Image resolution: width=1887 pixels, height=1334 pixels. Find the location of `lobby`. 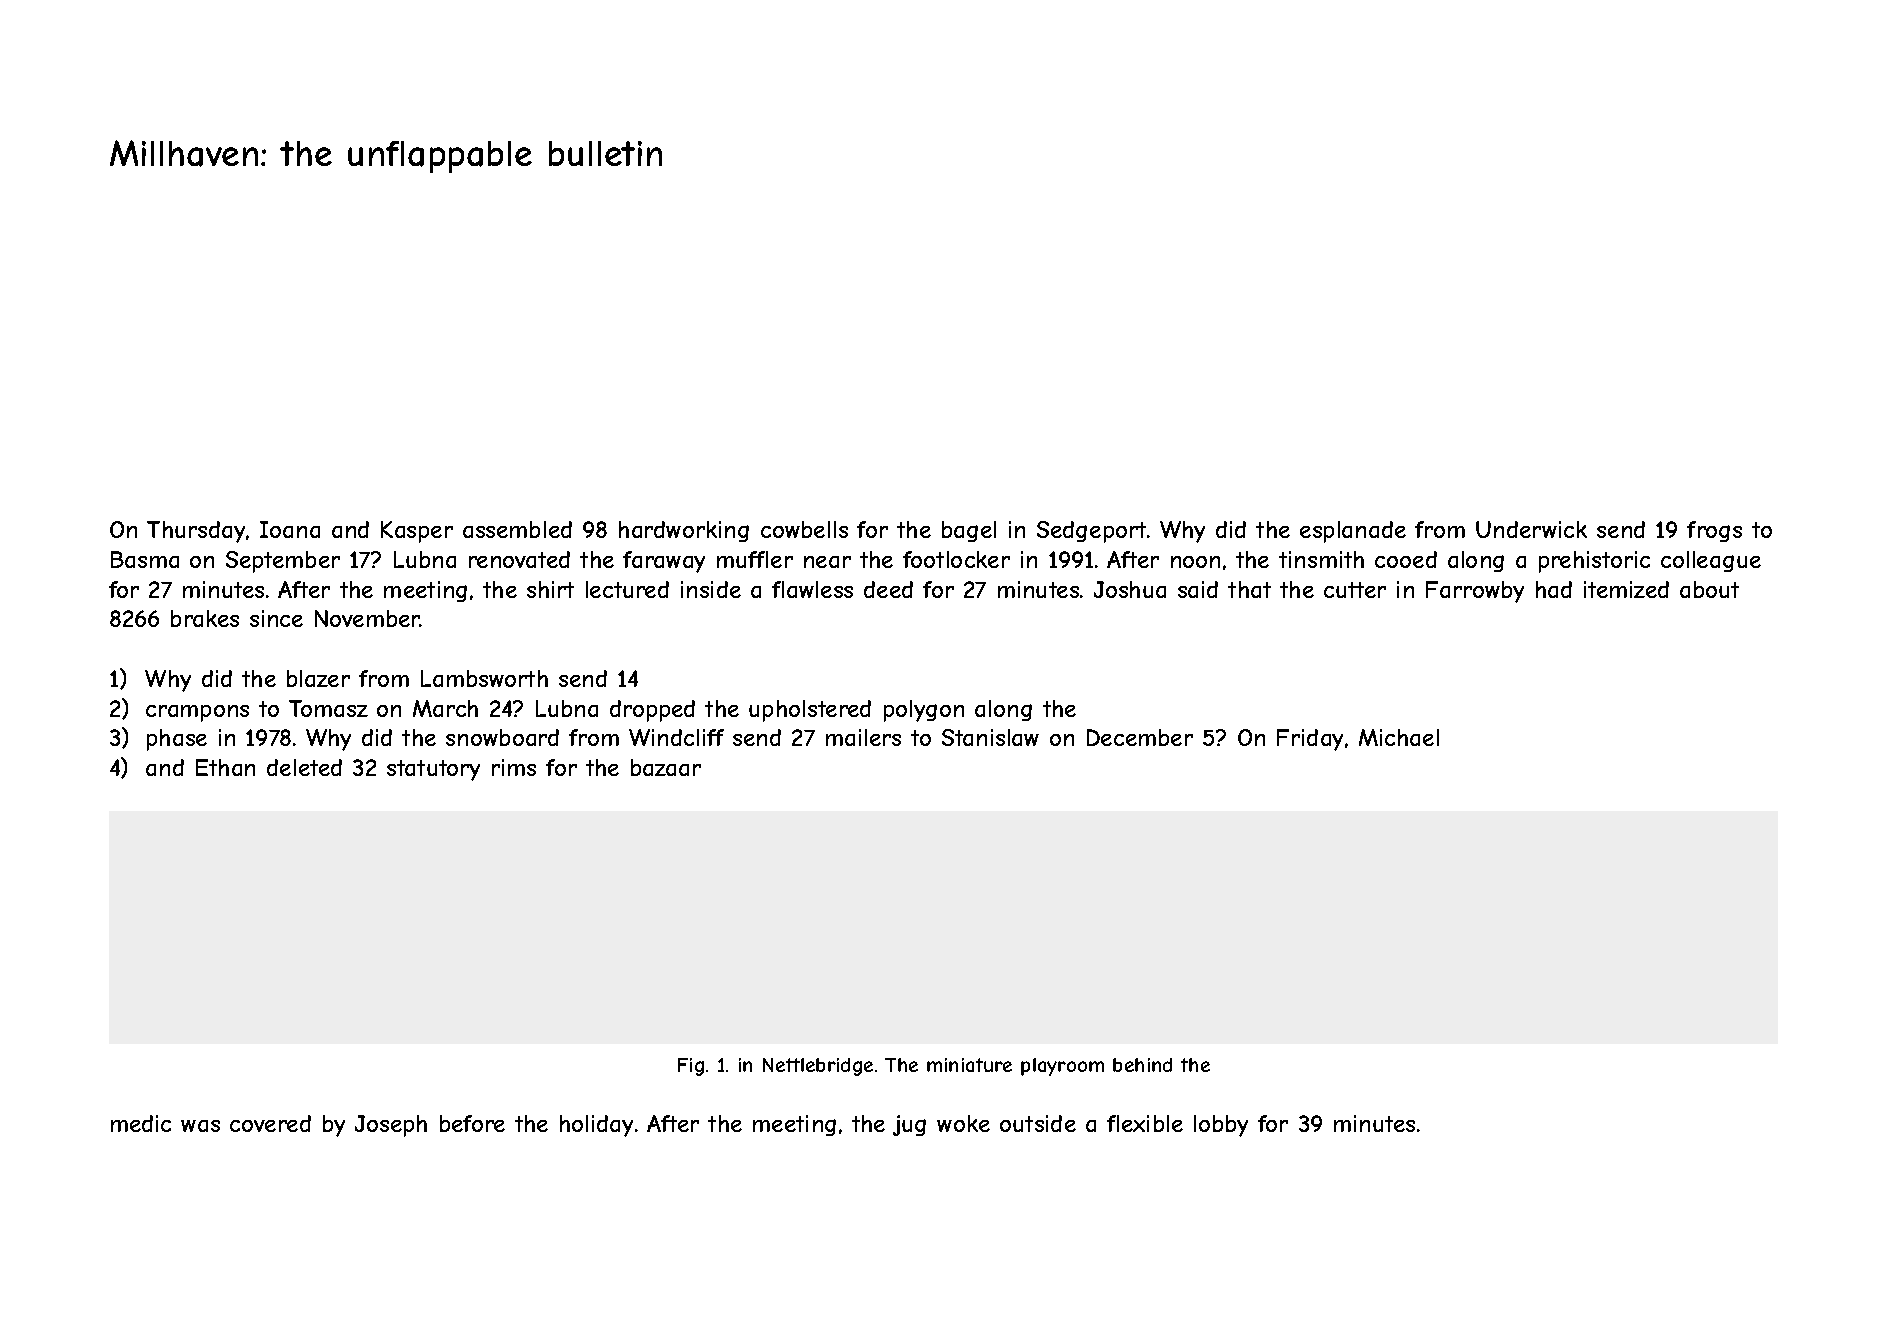

lobby is located at coordinates (1221, 1126).
